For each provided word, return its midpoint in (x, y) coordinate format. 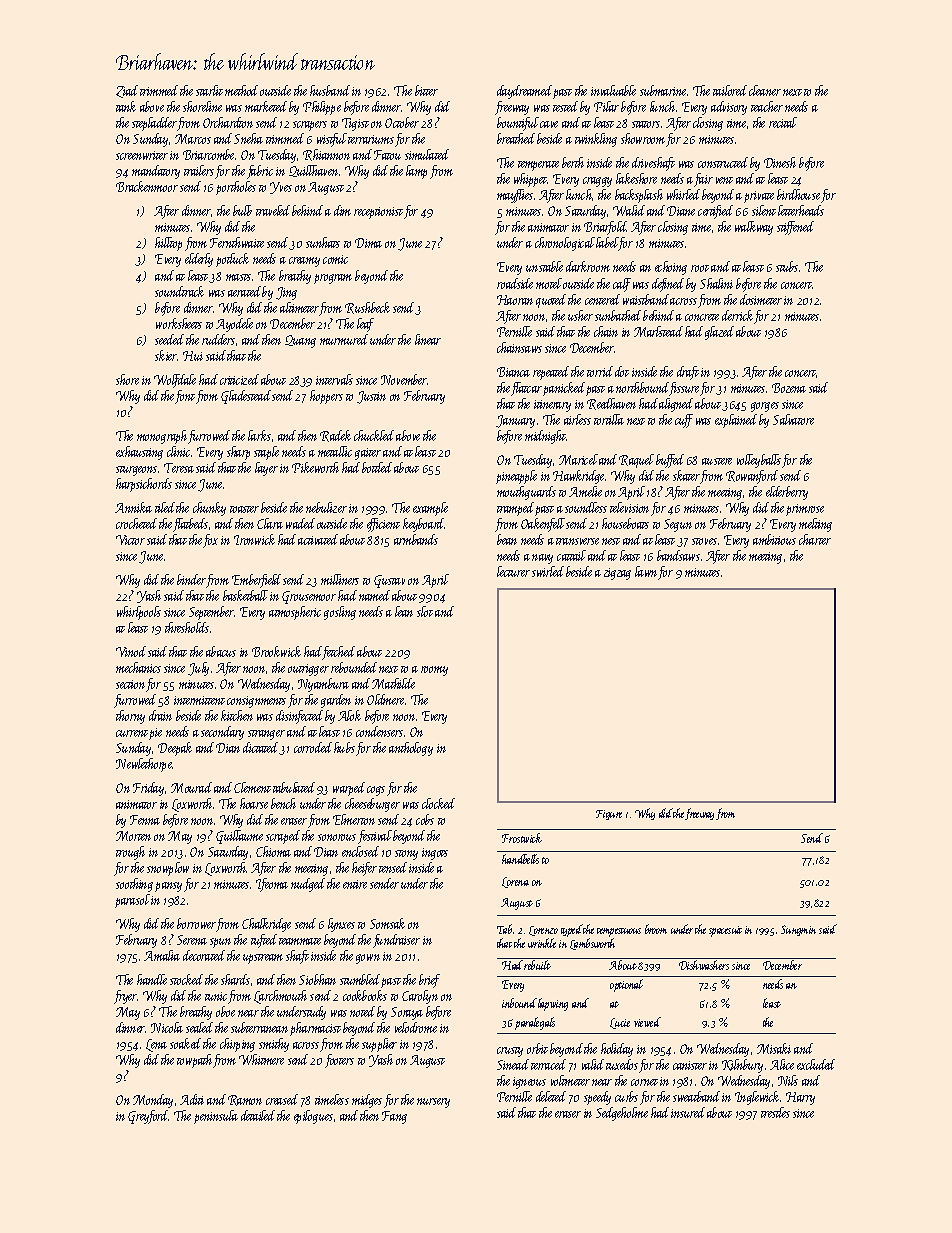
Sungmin (798, 930)
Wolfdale (175, 381)
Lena (156, 1045)
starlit (209, 90)
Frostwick (522, 838)
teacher (767, 106)
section (130, 684)
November (404, 379)
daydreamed (524, 92)
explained (736, 421)
